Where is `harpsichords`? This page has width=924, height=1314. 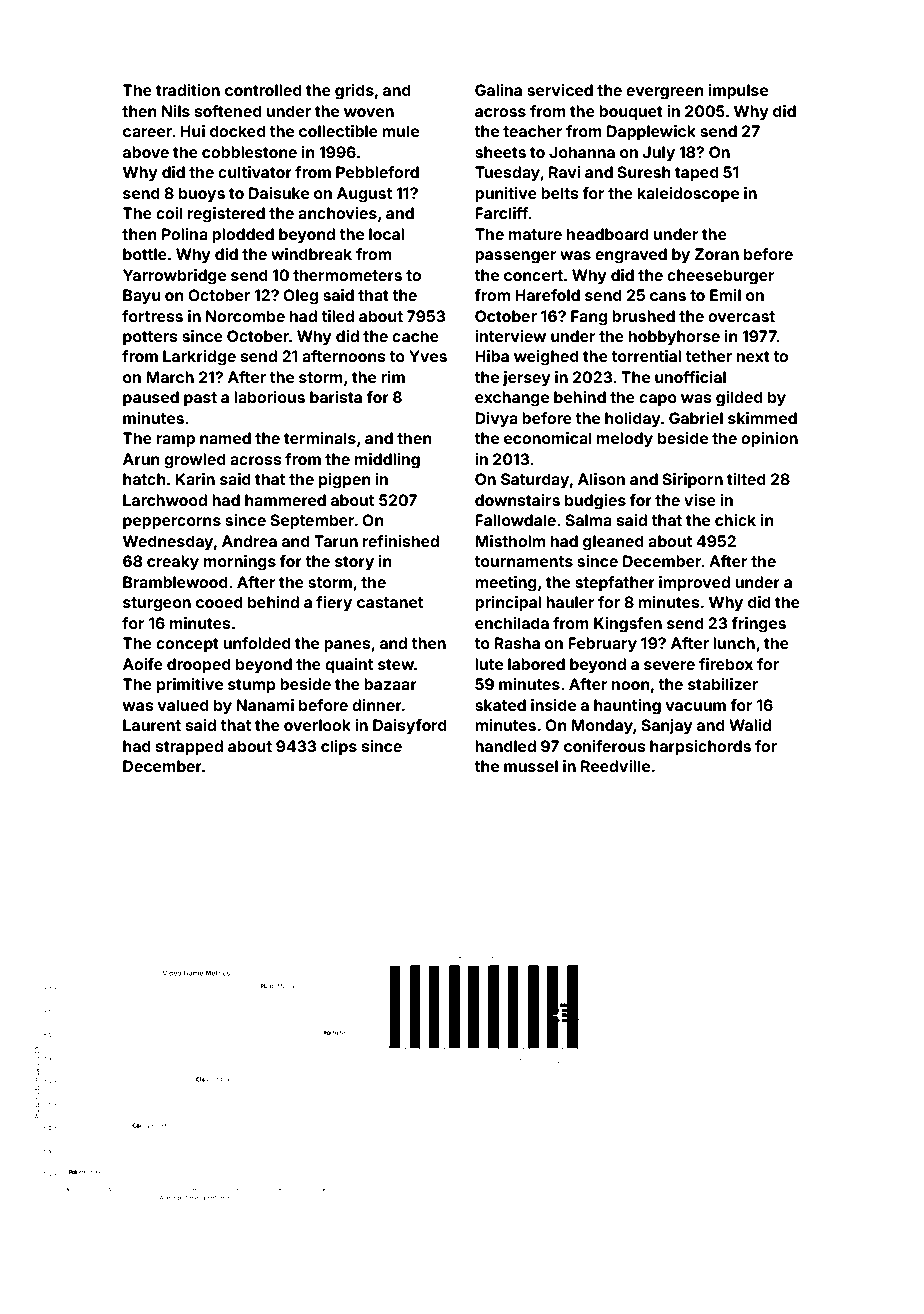
harpsichords is located at coordinates (700, 747).
